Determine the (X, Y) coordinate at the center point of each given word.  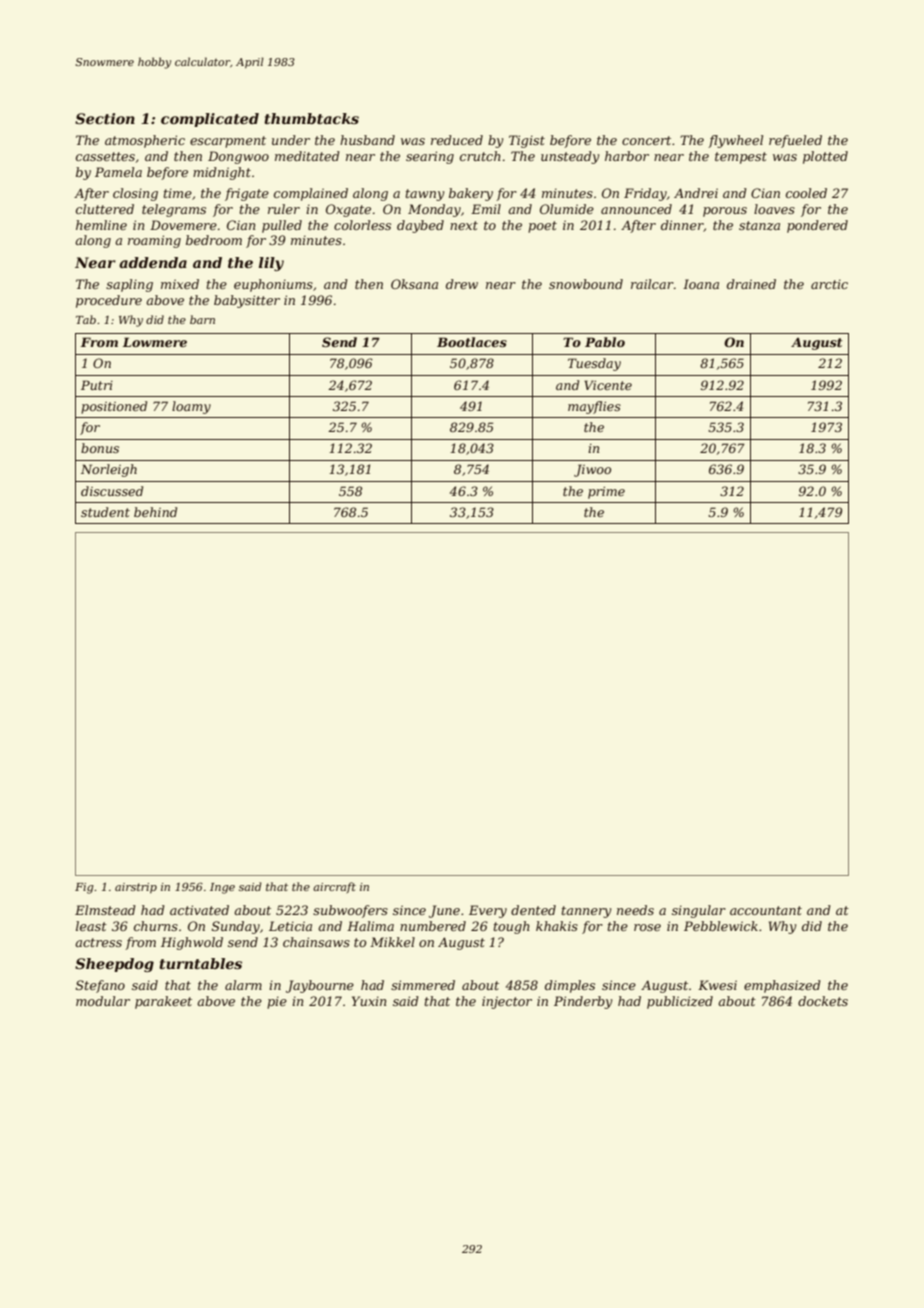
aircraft (334, 887)
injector (507, 1002)
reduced (457, 140)
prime (606, 493)
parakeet (163, 1002)
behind (155, 512)
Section (105, 118)
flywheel (735, 141)
